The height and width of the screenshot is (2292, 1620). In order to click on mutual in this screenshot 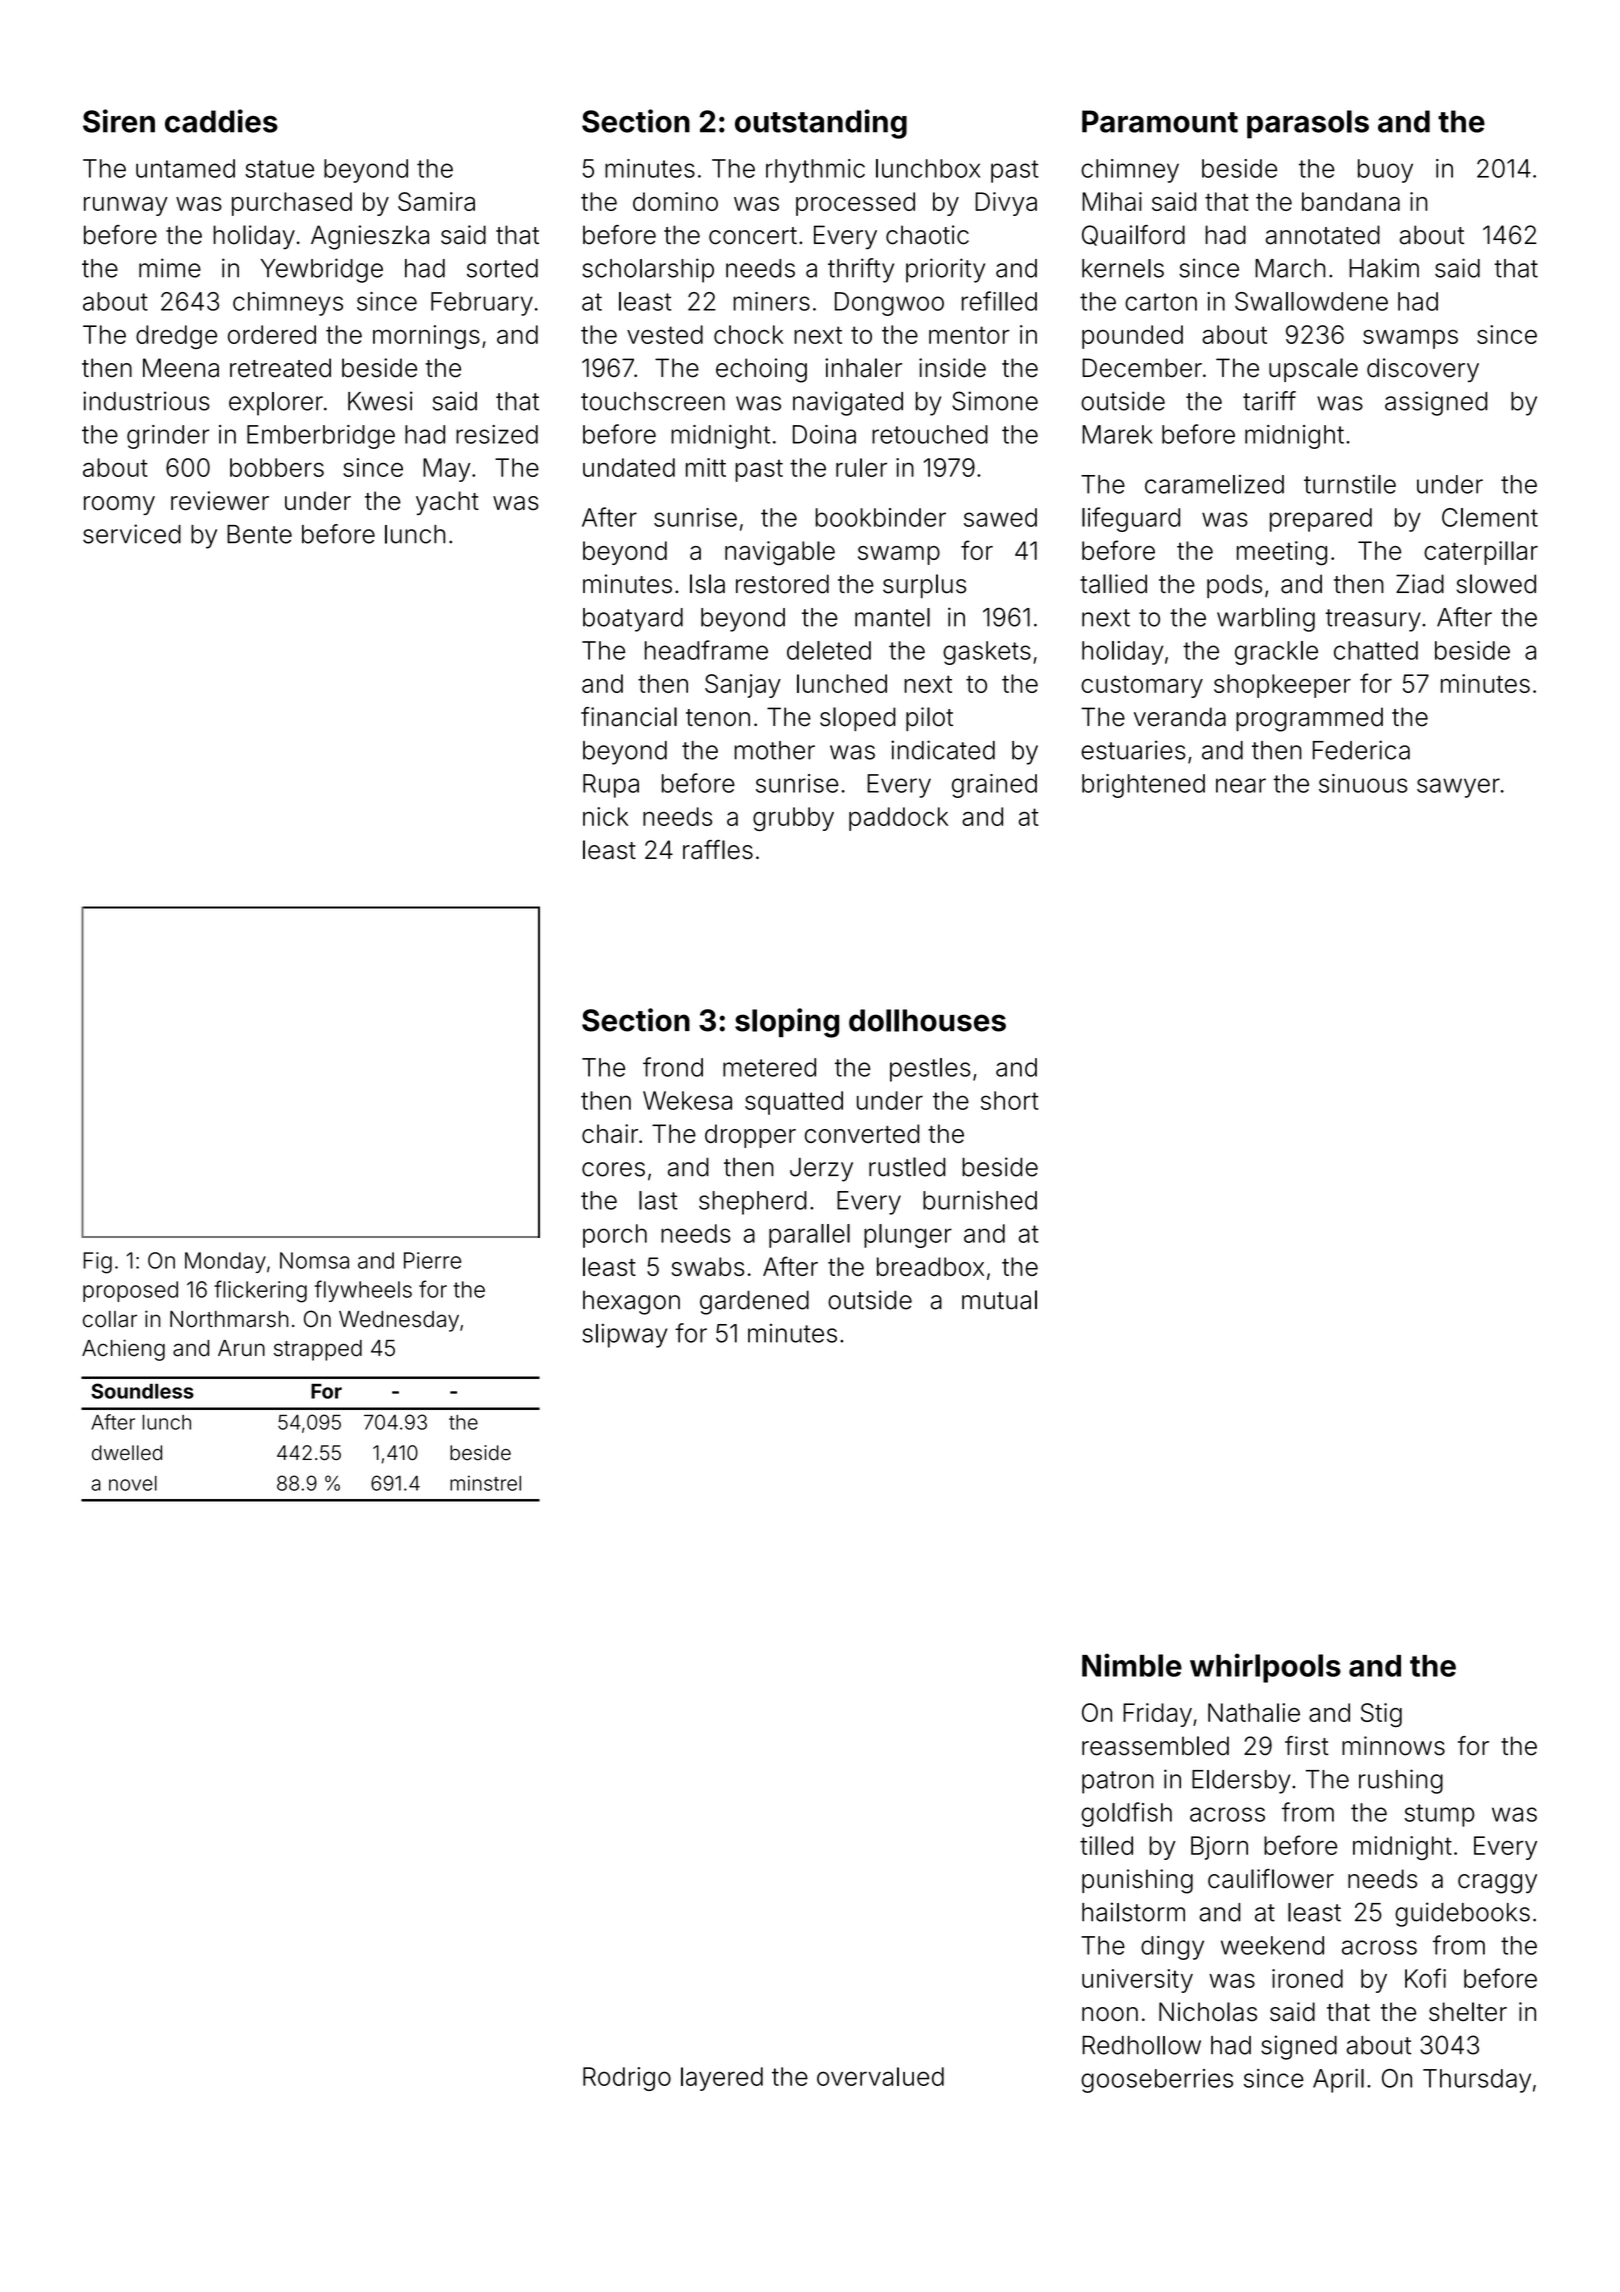, I will do `click(999, 1300)`.
